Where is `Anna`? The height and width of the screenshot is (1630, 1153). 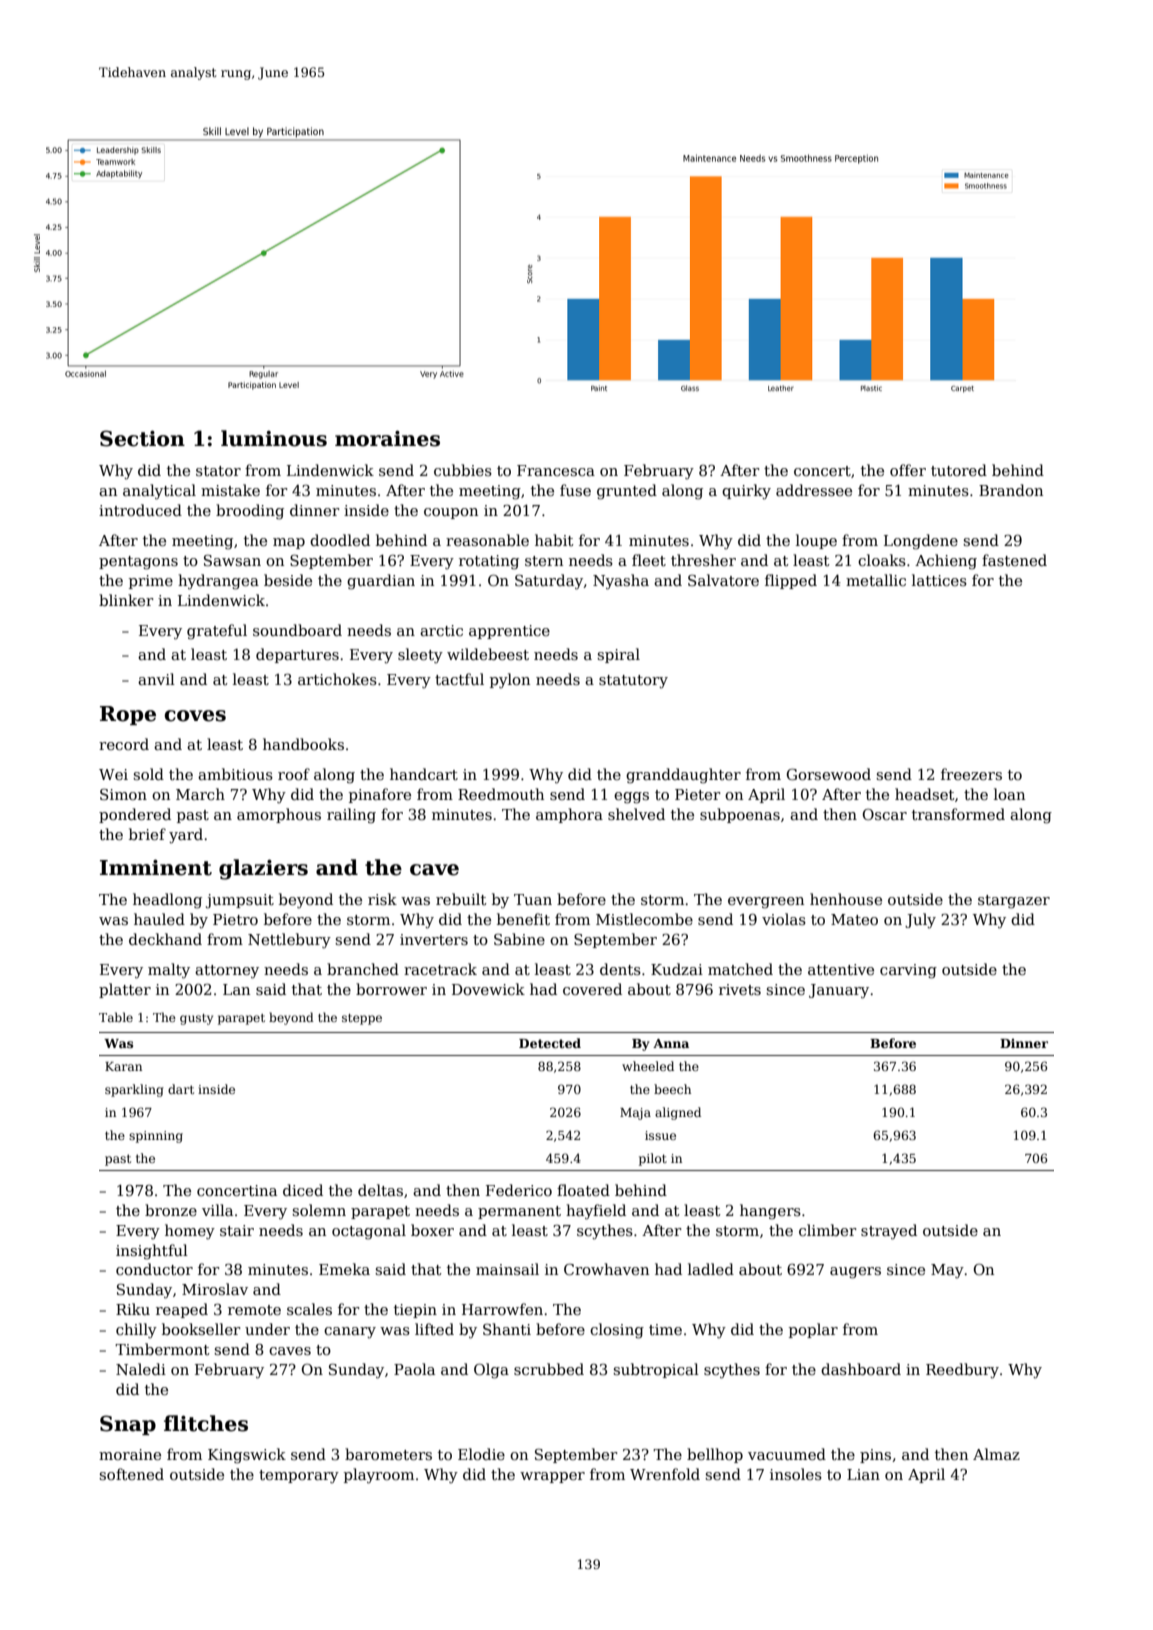 Anna is located at coordinates (671, 1043).
